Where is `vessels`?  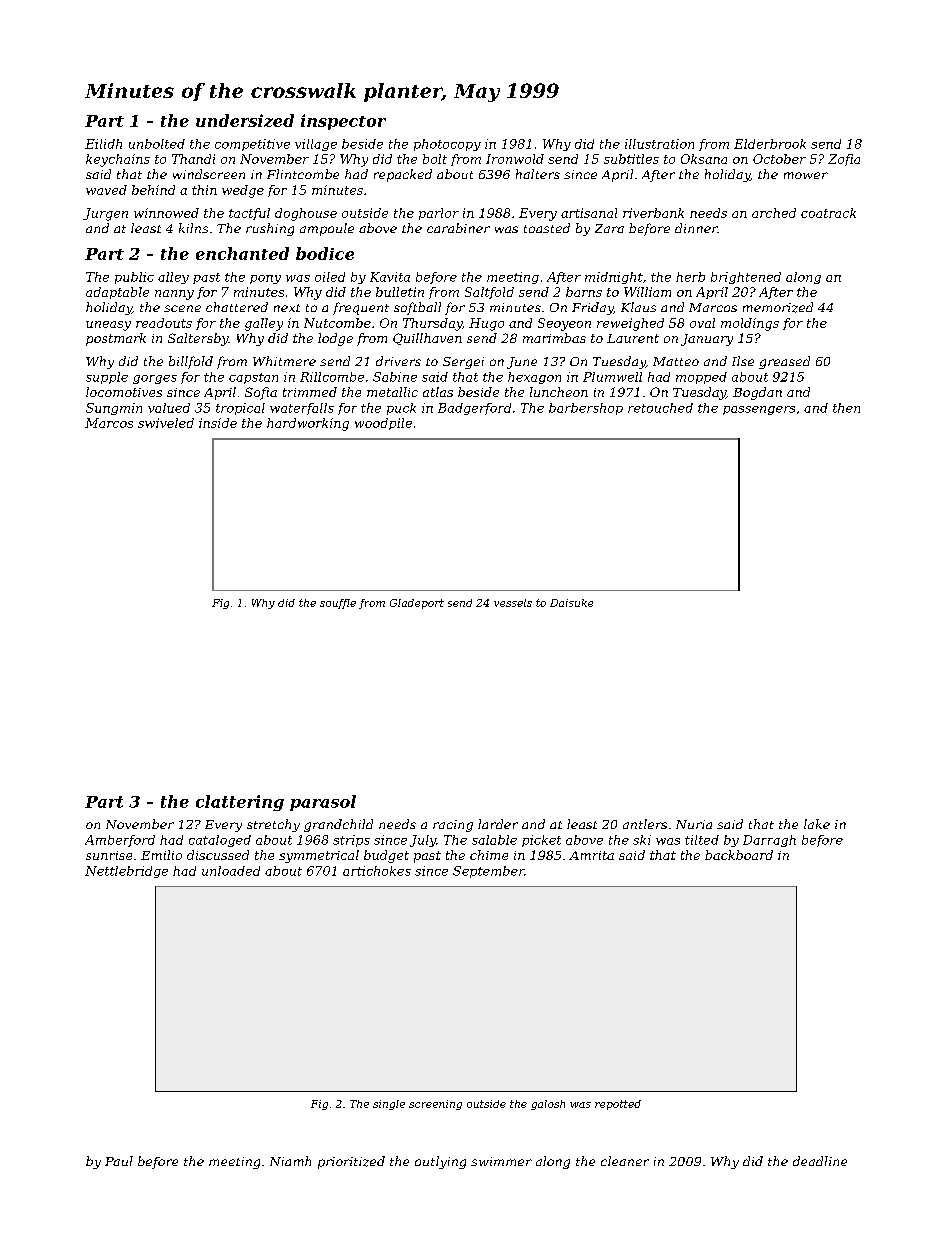
vessels is located at coordinates (513, 603).
